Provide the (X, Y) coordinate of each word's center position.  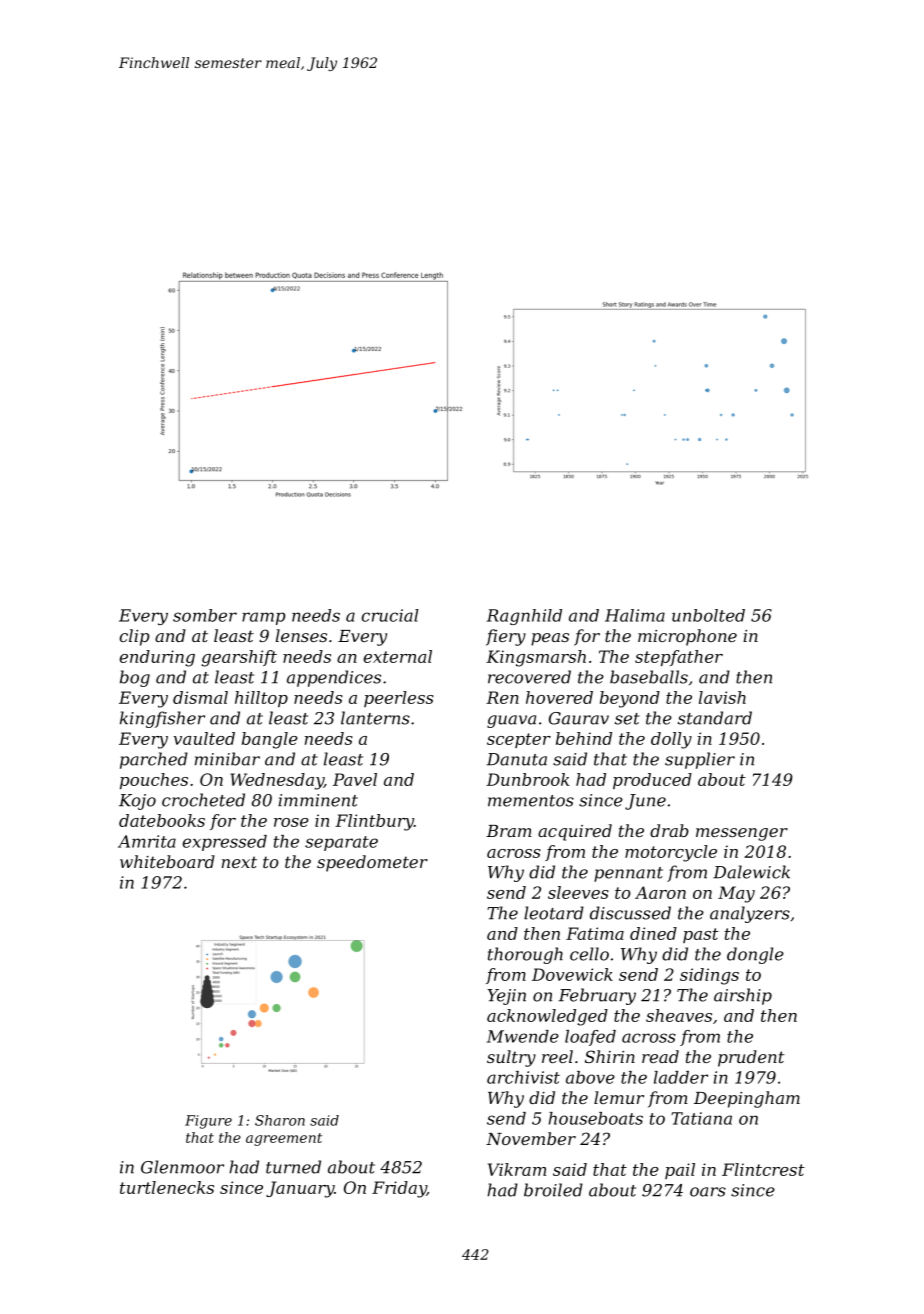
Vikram (517, 1169)
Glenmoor (182, 1167)
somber (205, 615)
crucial (390, 615)
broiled (553, 1190)
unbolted (708, 615)
